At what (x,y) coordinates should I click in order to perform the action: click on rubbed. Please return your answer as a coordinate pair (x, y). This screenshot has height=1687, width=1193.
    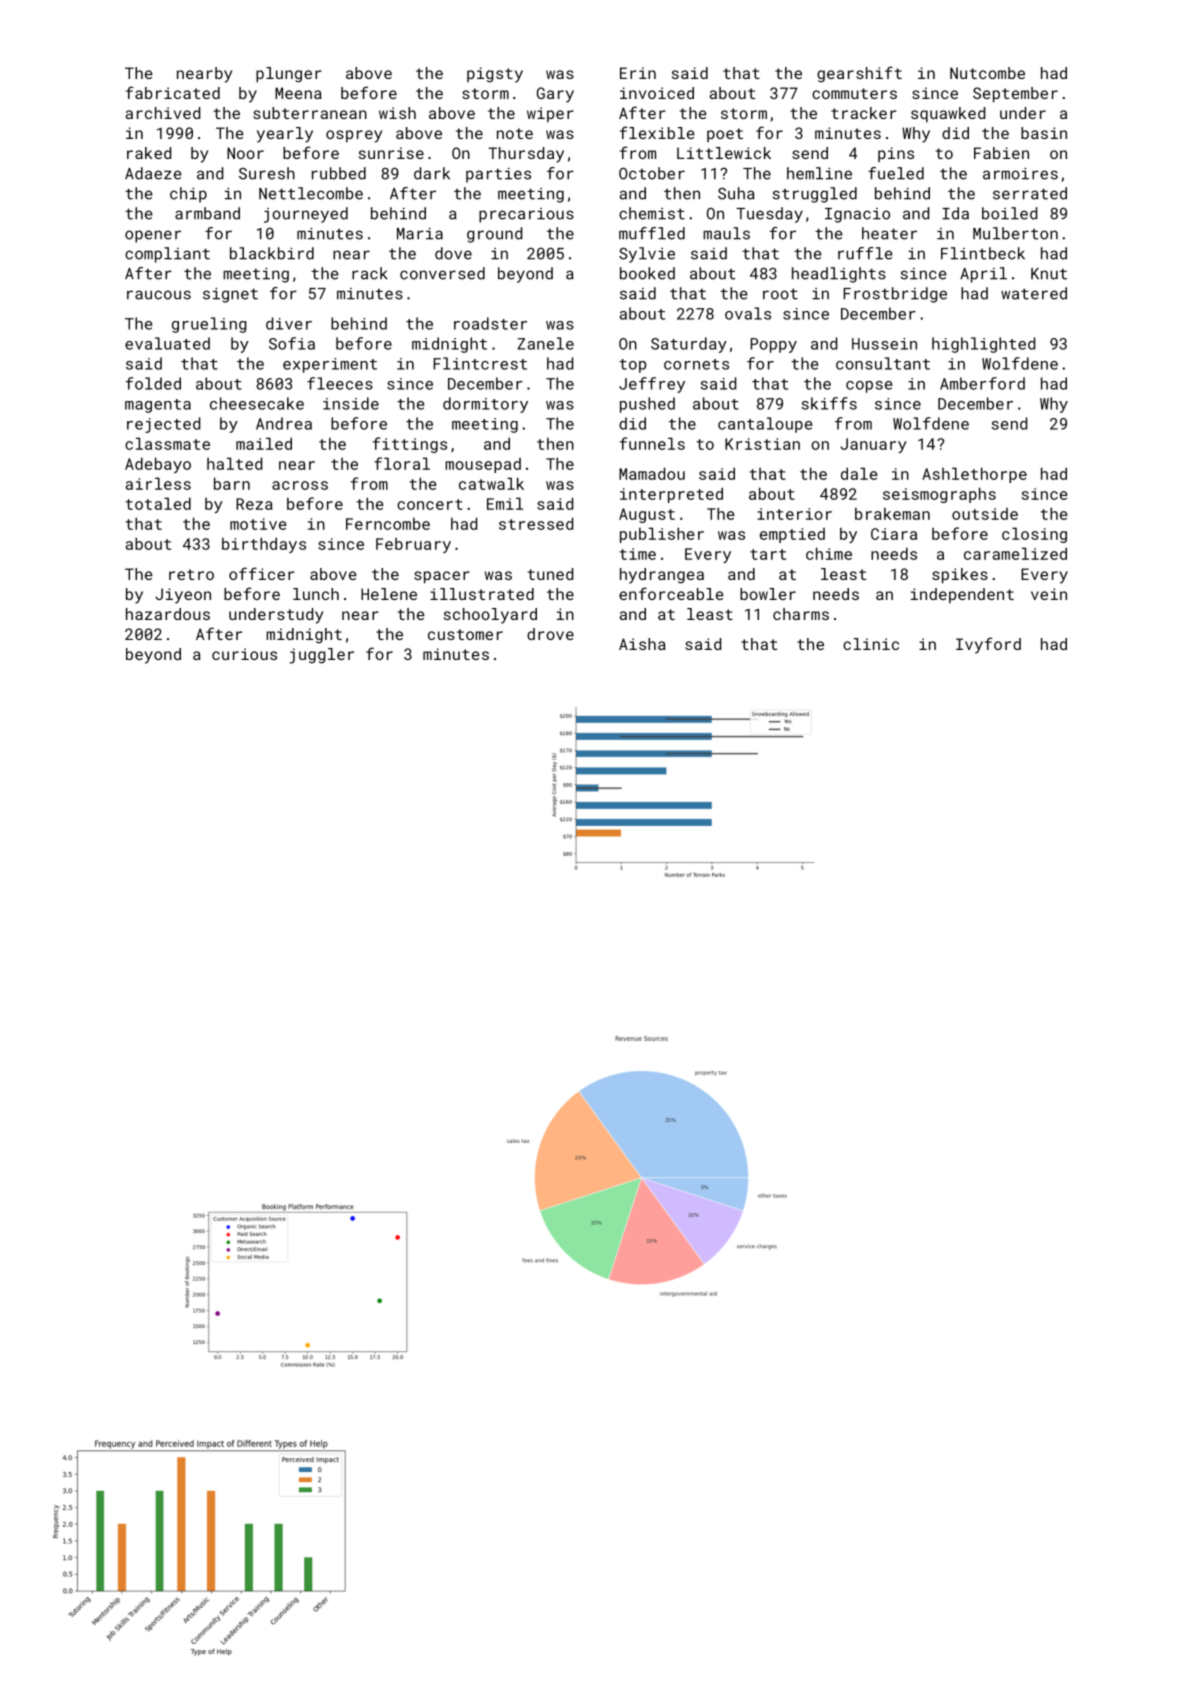
    Looking at the image, I should click on (339, 173).
